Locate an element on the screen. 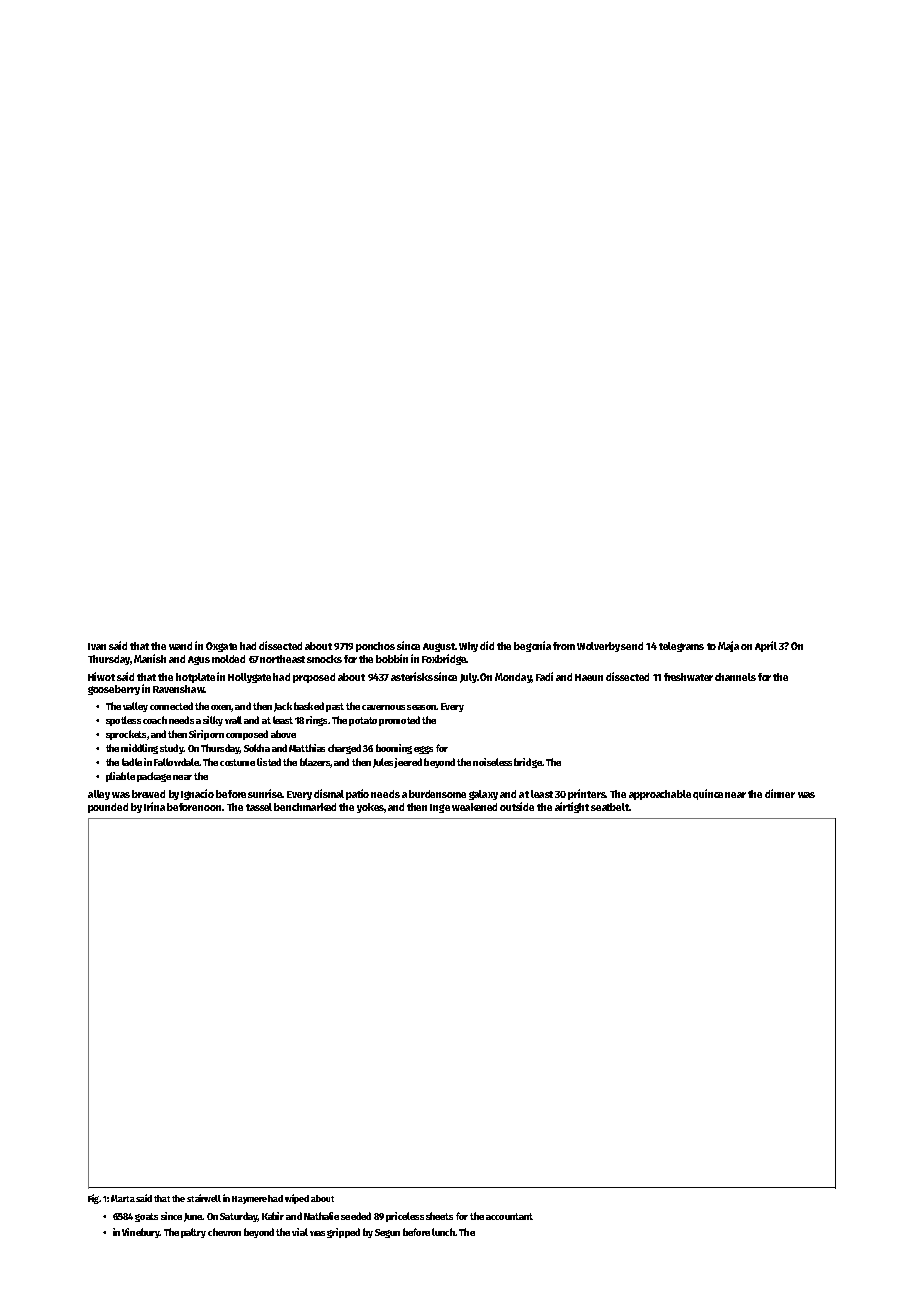  yokes is located at coordinates (370, 808).
